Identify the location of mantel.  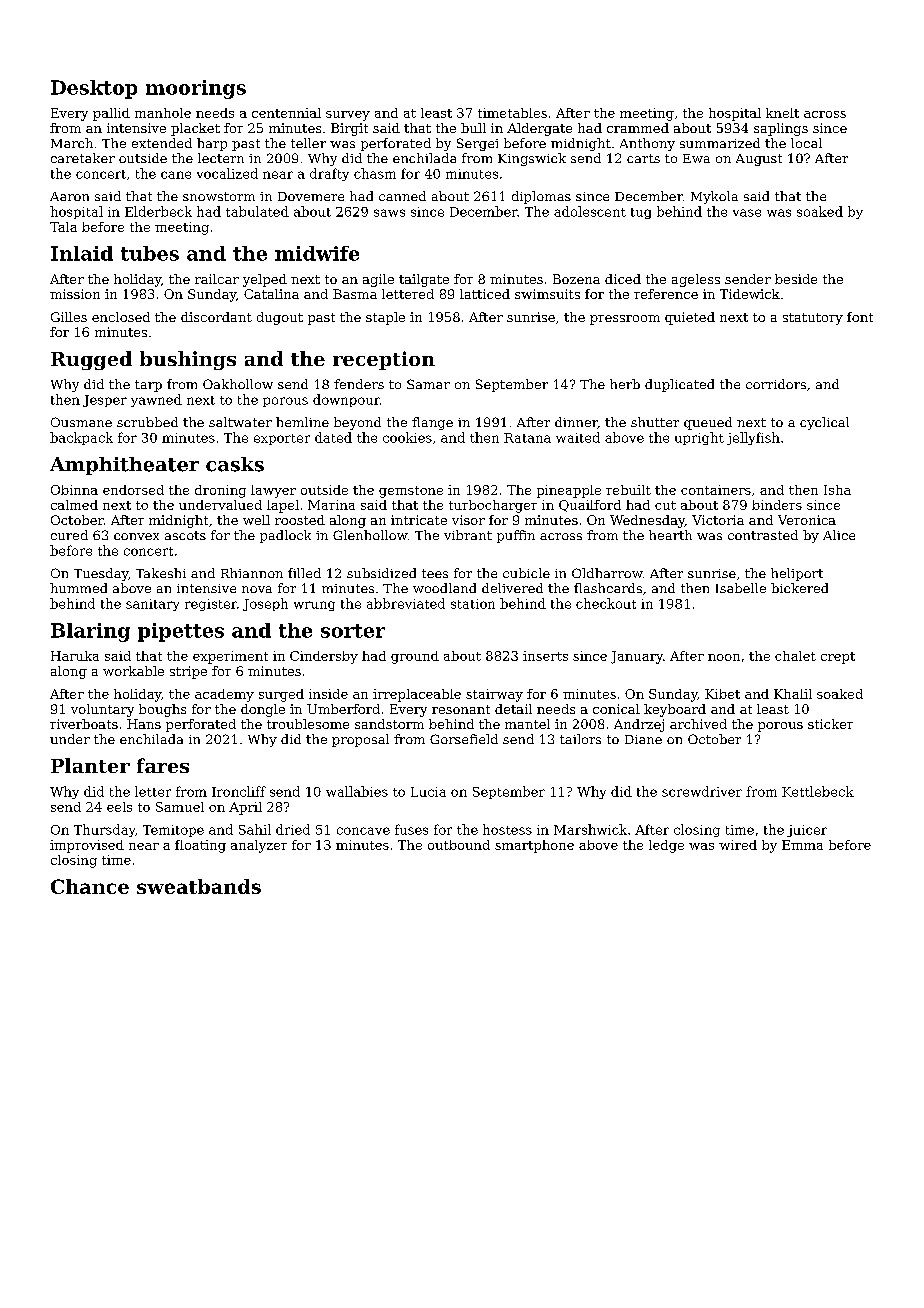
(527, 724).
